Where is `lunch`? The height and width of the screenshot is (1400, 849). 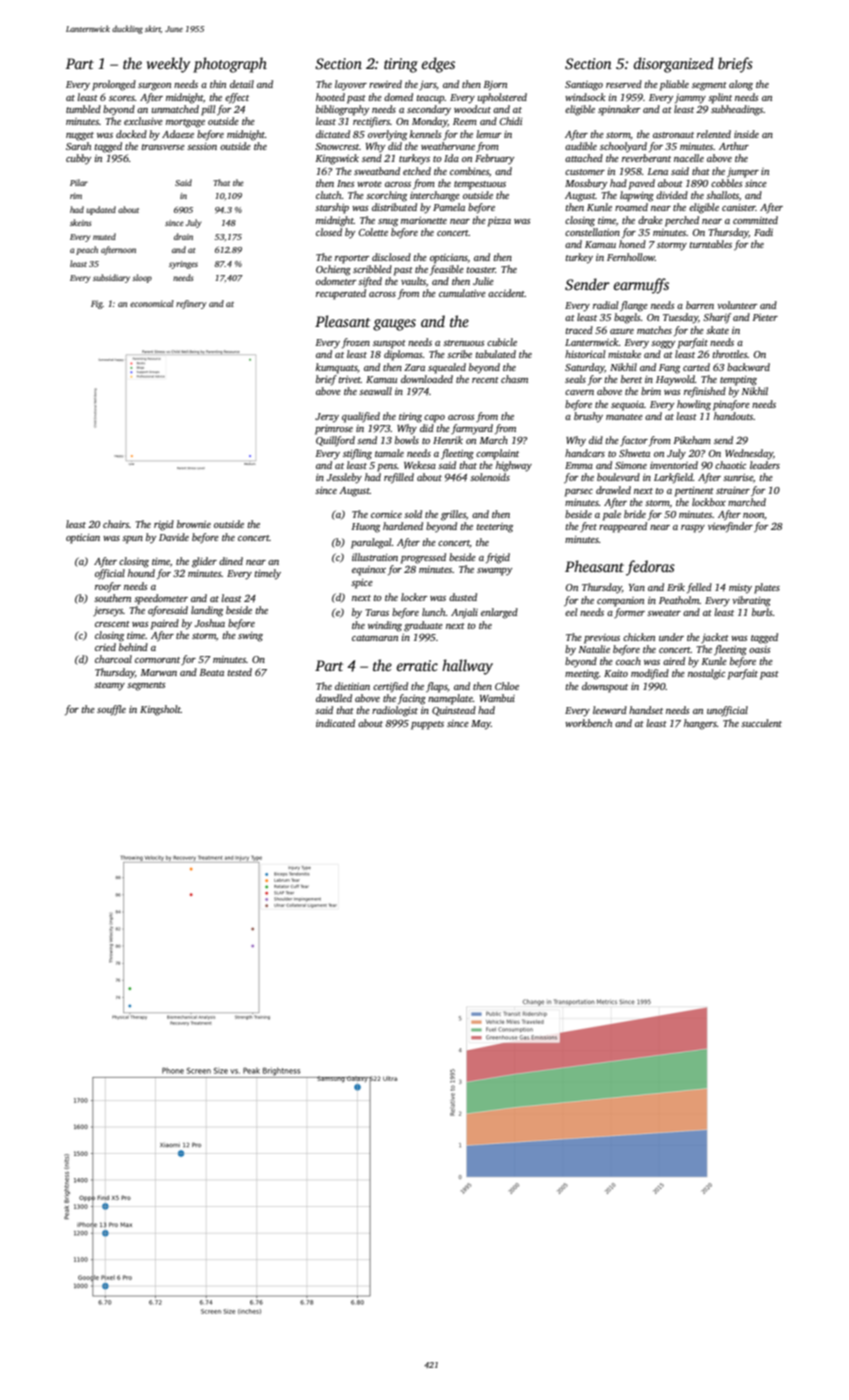 lunch is located at coordinates (434, 612).
